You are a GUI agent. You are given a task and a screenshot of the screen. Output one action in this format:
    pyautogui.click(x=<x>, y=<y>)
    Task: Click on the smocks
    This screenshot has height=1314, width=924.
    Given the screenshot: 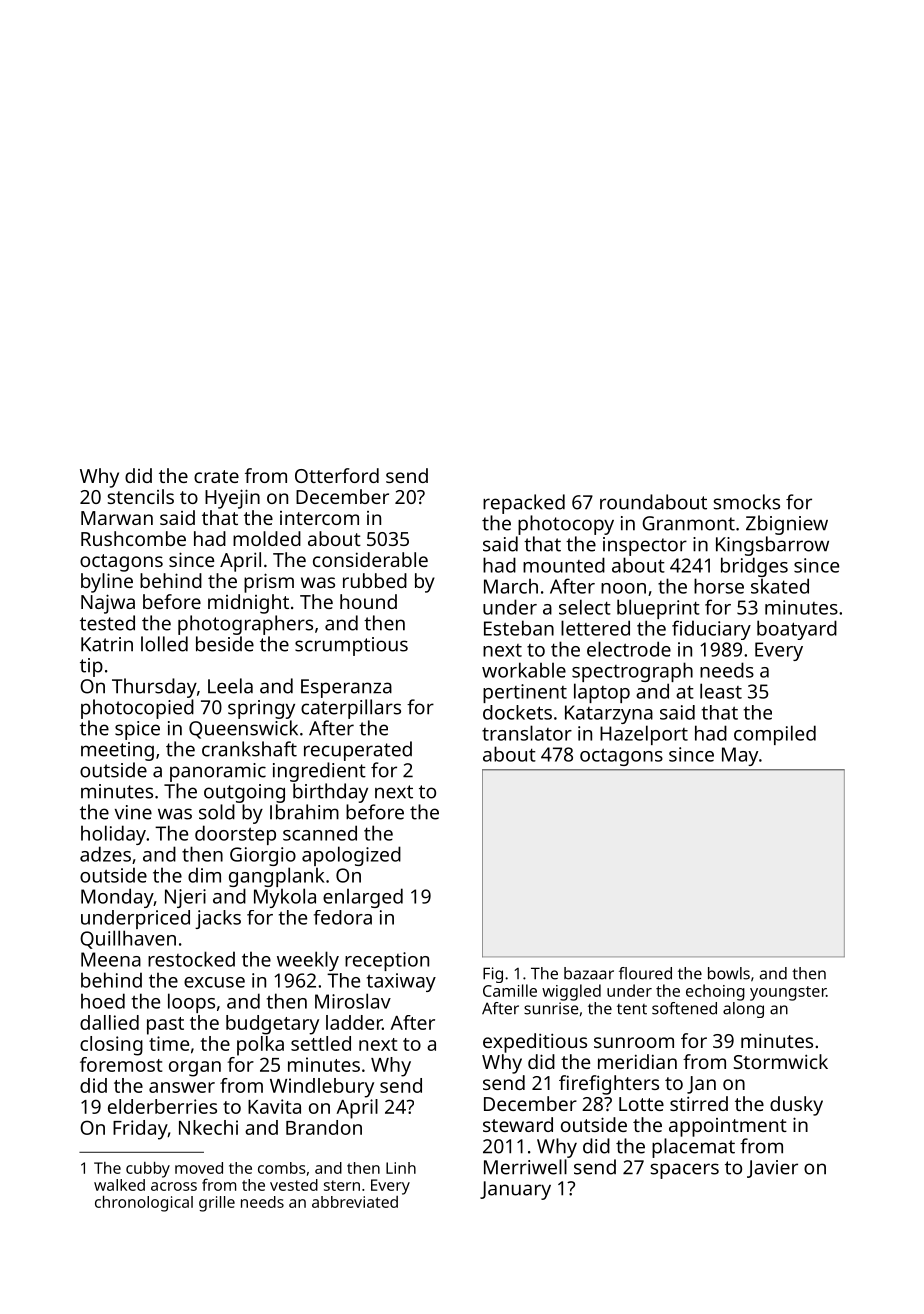 What is the action you would take?
    pyautogui.click(x=747, y=502)
